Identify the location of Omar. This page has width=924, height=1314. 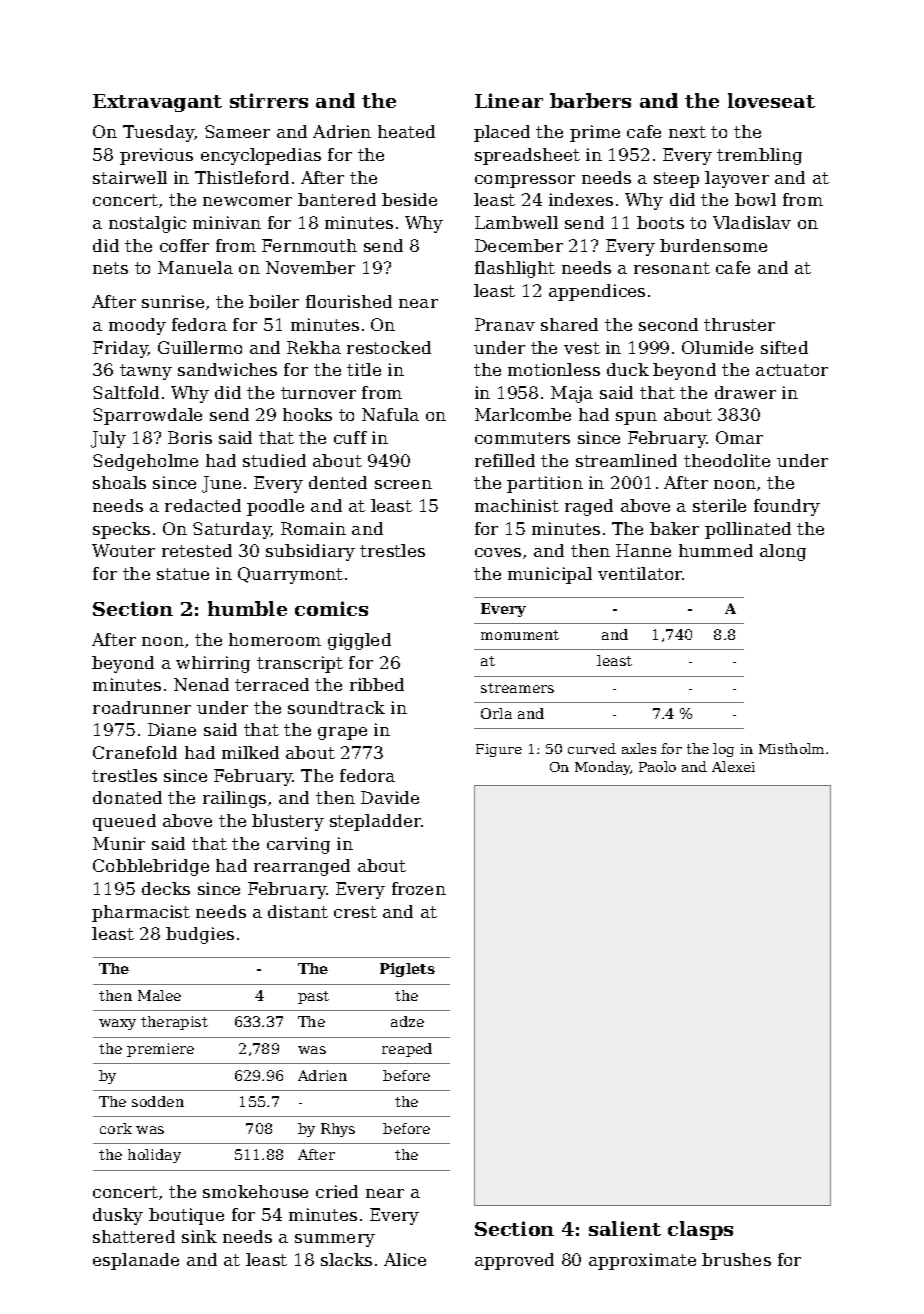
(739, 437).
